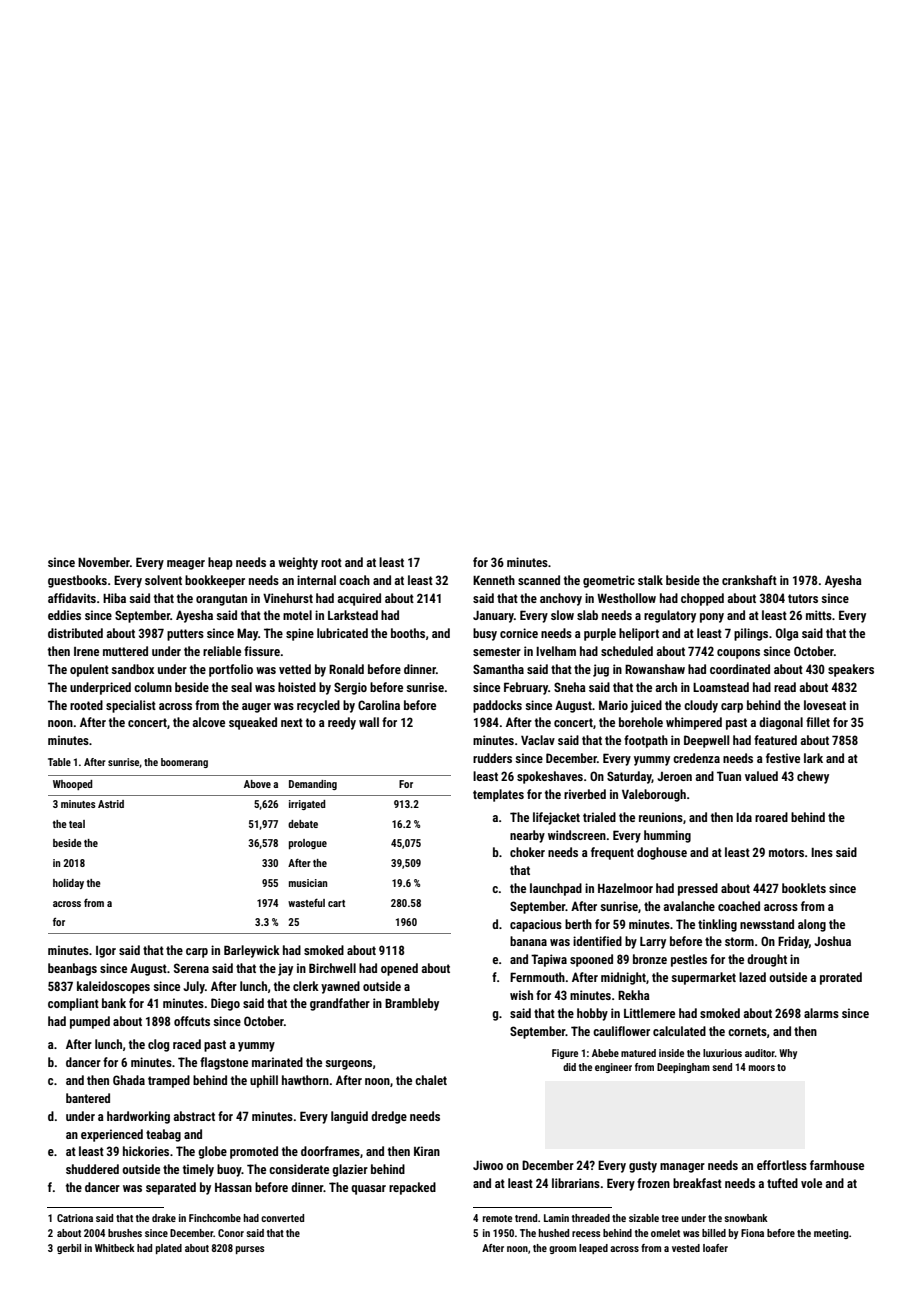 Image resolution: width=924 pixels, height=1308 pixels. I want to click on holiday, so click(68, 884).
